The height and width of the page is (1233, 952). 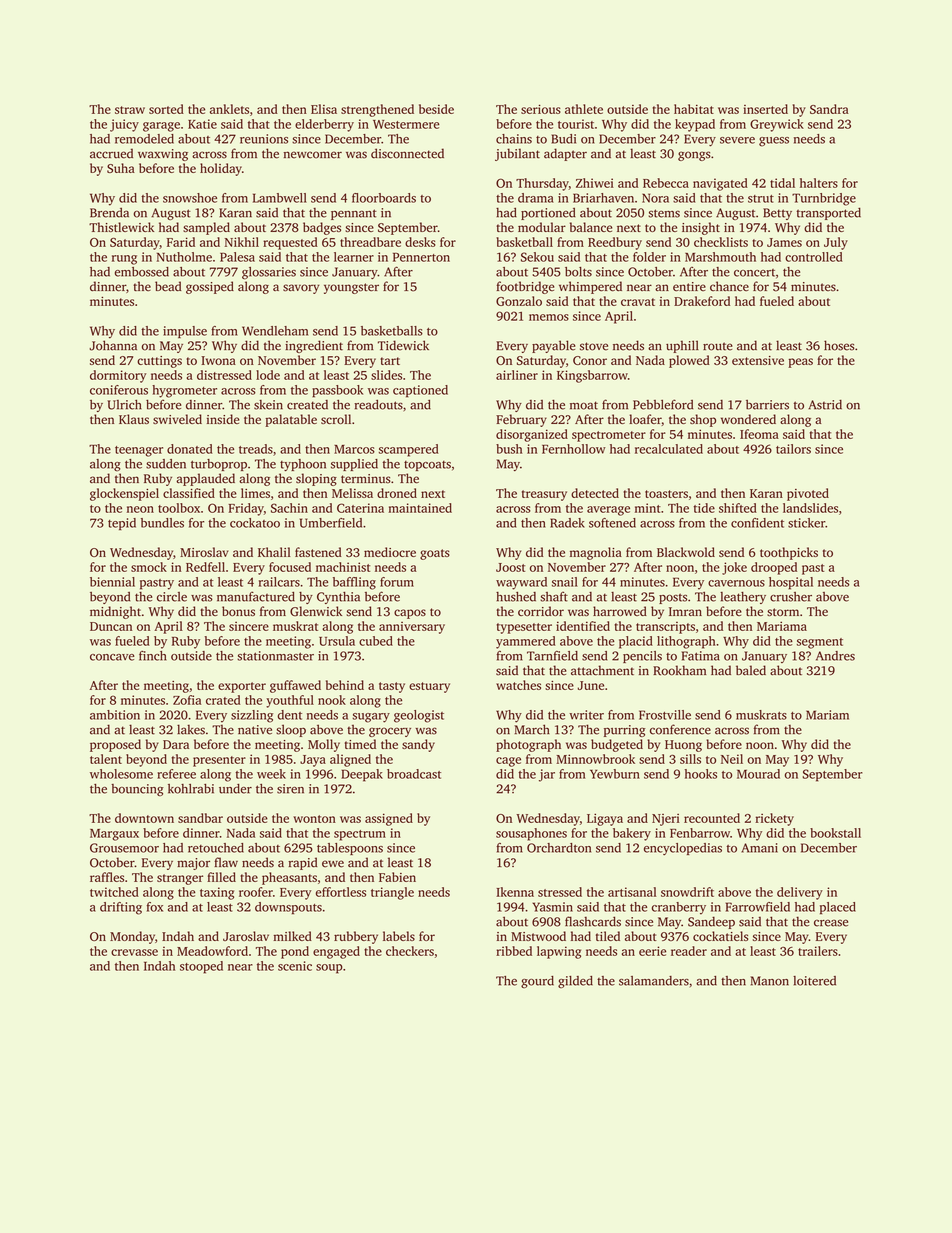 I want to click on impulse, so click(x=185, y=332).
